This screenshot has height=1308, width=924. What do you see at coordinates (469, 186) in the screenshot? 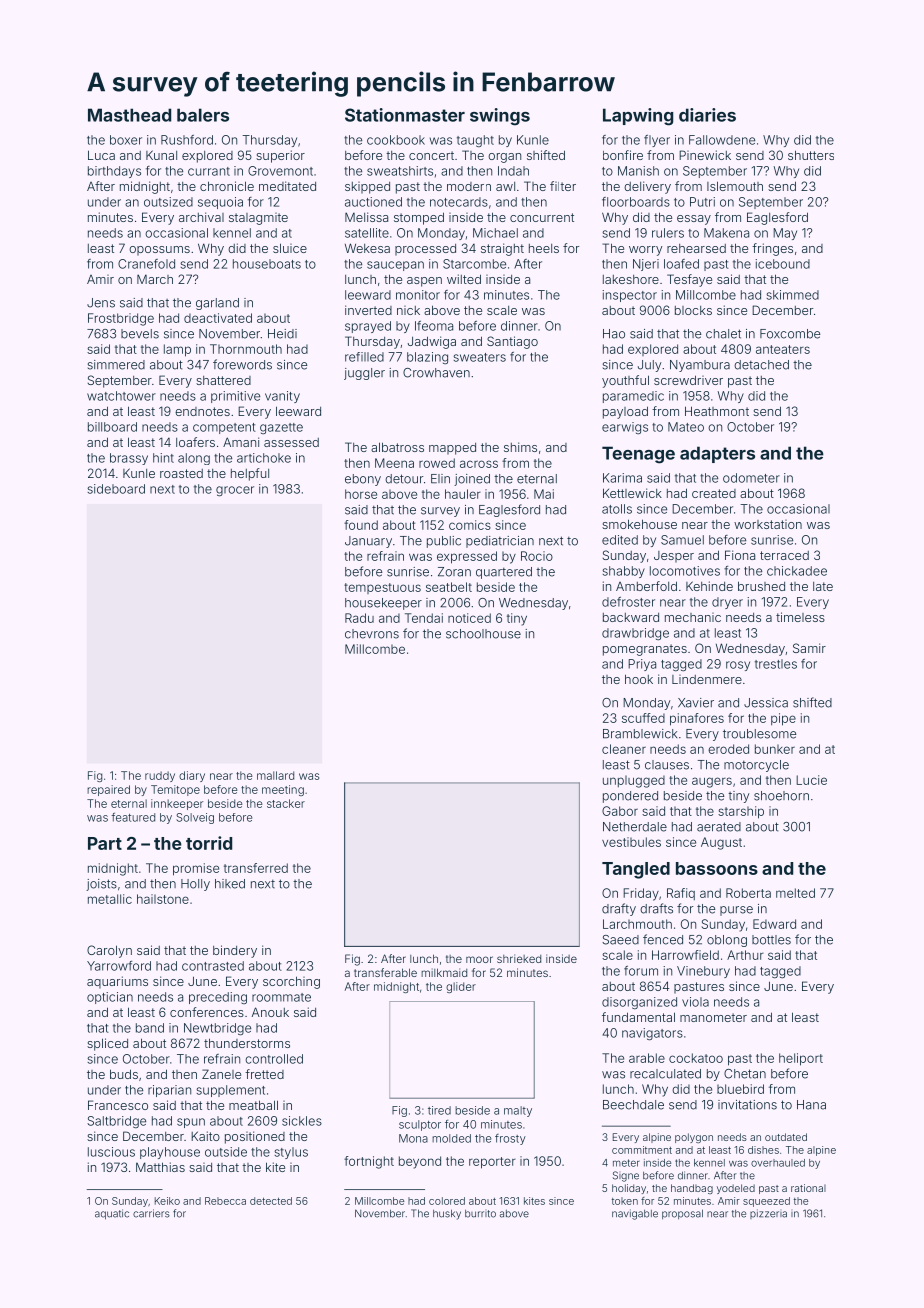
I see `modern` at bounding box center [469, 186].
